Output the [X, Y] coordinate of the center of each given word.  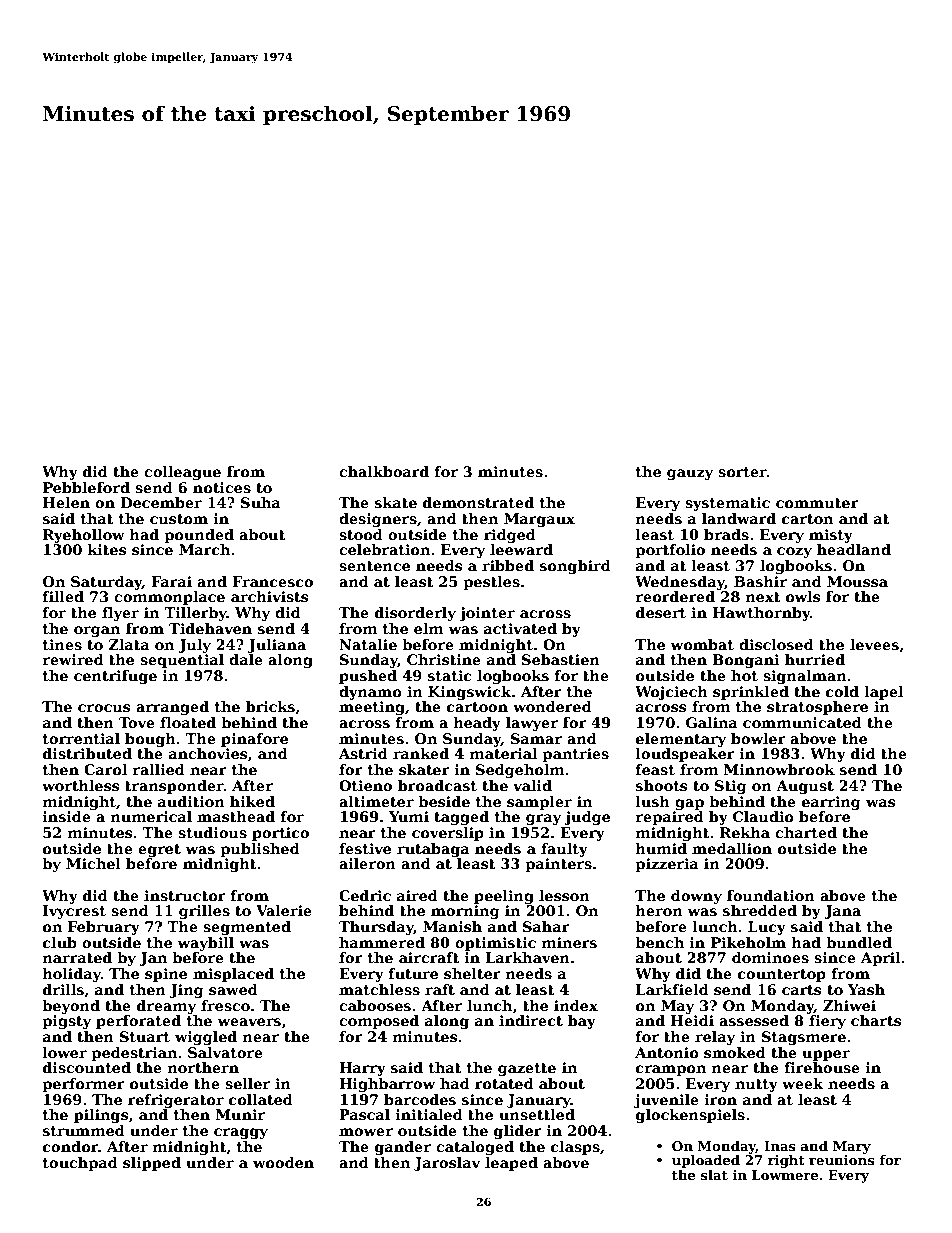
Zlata [129, 644]
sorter [742, 472]
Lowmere [785, 1175]
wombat [702, 644]
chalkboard [384, 471]
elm [429, 628]
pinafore [254, 740]
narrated [77, 957]
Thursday [376, 928]
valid [532, 785]
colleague [182, 473]
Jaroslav [447, 1164]
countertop [782, 975]
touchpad [80, 1164]
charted [806, 832]
